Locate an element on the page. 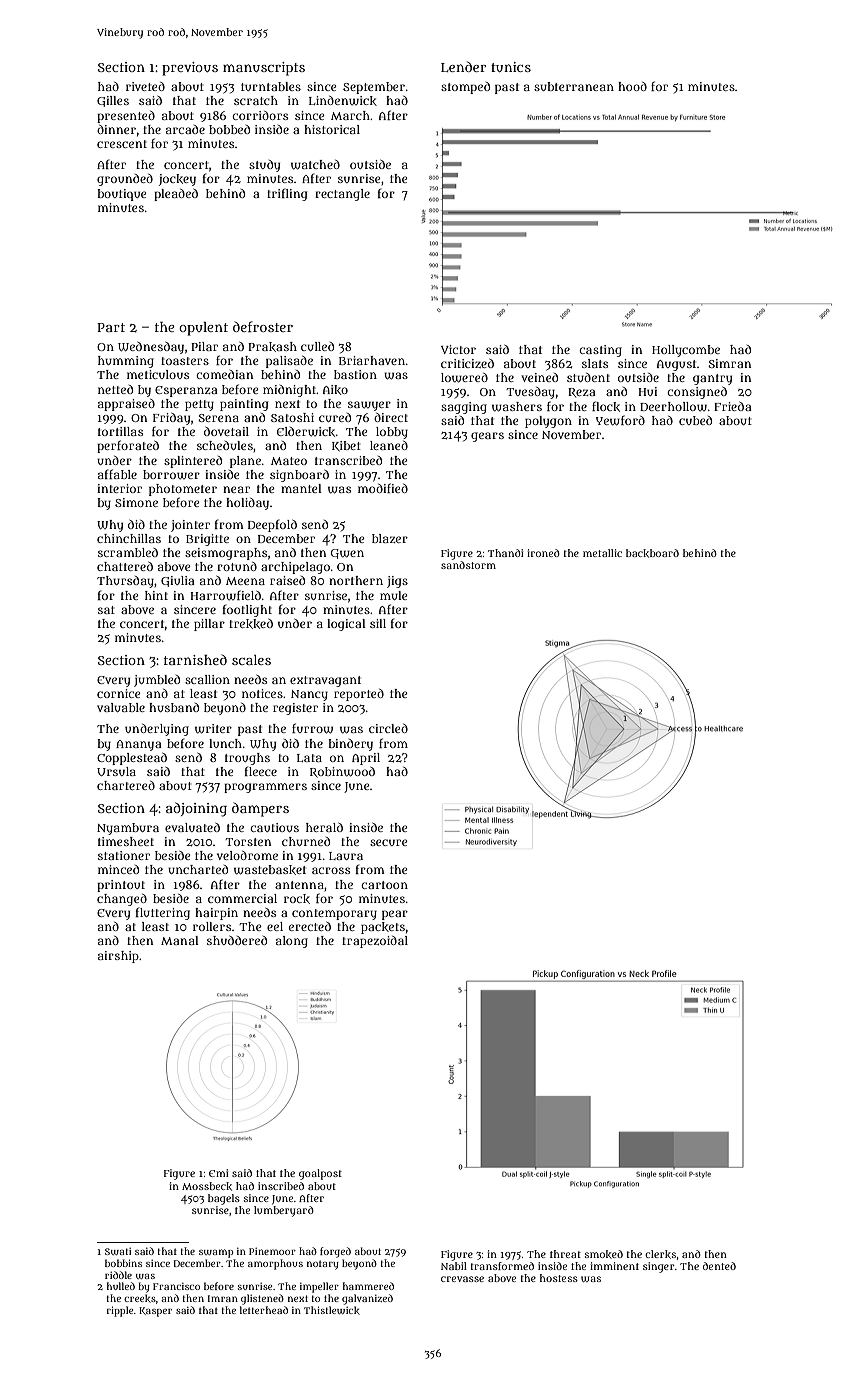 The height and width of the document is (1400, 849). Francisco is located at coordinates (176, 1286).
